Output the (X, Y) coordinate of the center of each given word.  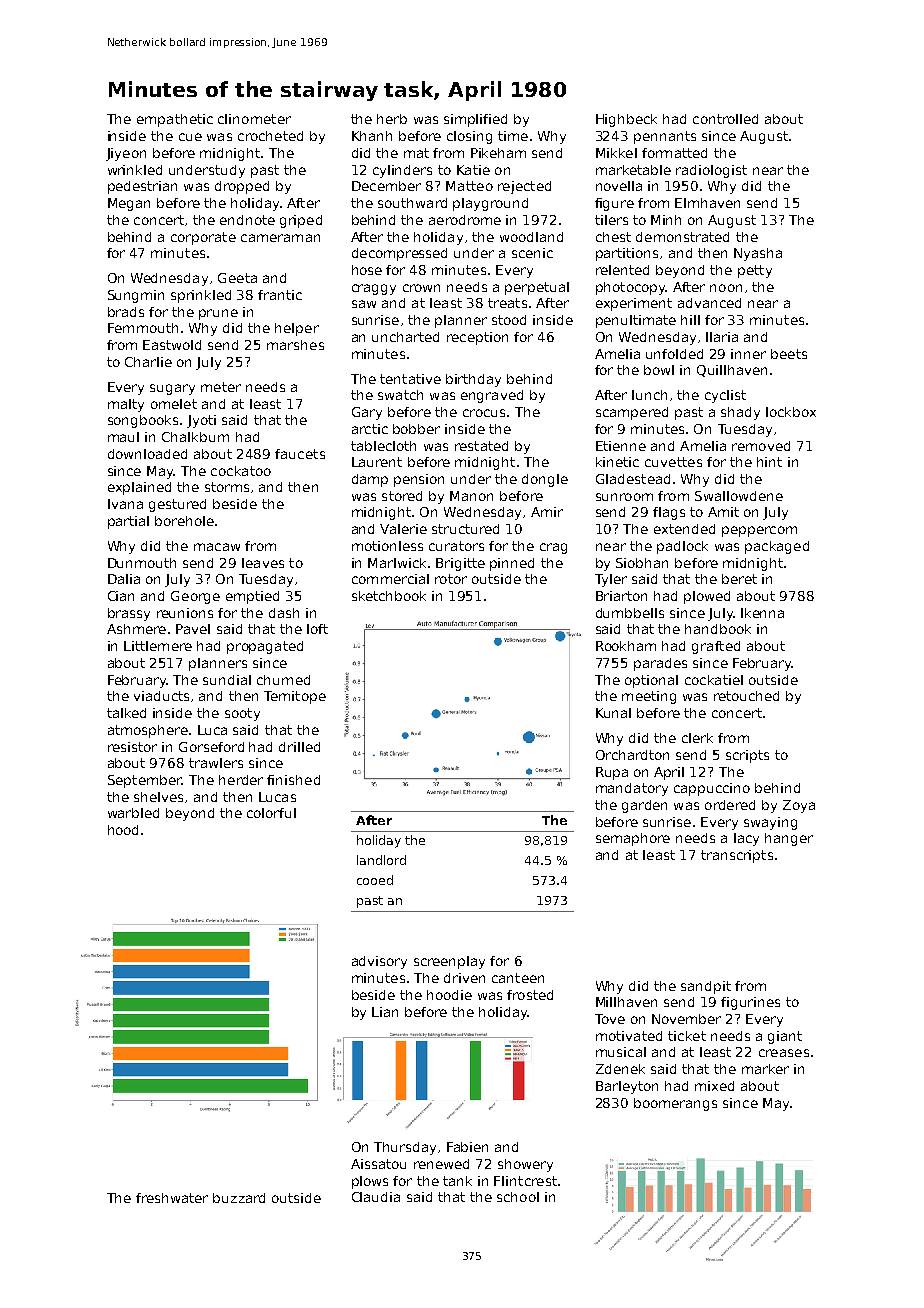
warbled (133, 813)
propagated (265, 647)
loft (317, 629)
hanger (789, 839)
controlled (725, 119)
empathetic (175, 120)
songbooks (143, 421)
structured (465, 529)
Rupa (612, 773)
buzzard (239, 1198)
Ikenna (762, 613)
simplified (475, 120)
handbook (718, 629)
